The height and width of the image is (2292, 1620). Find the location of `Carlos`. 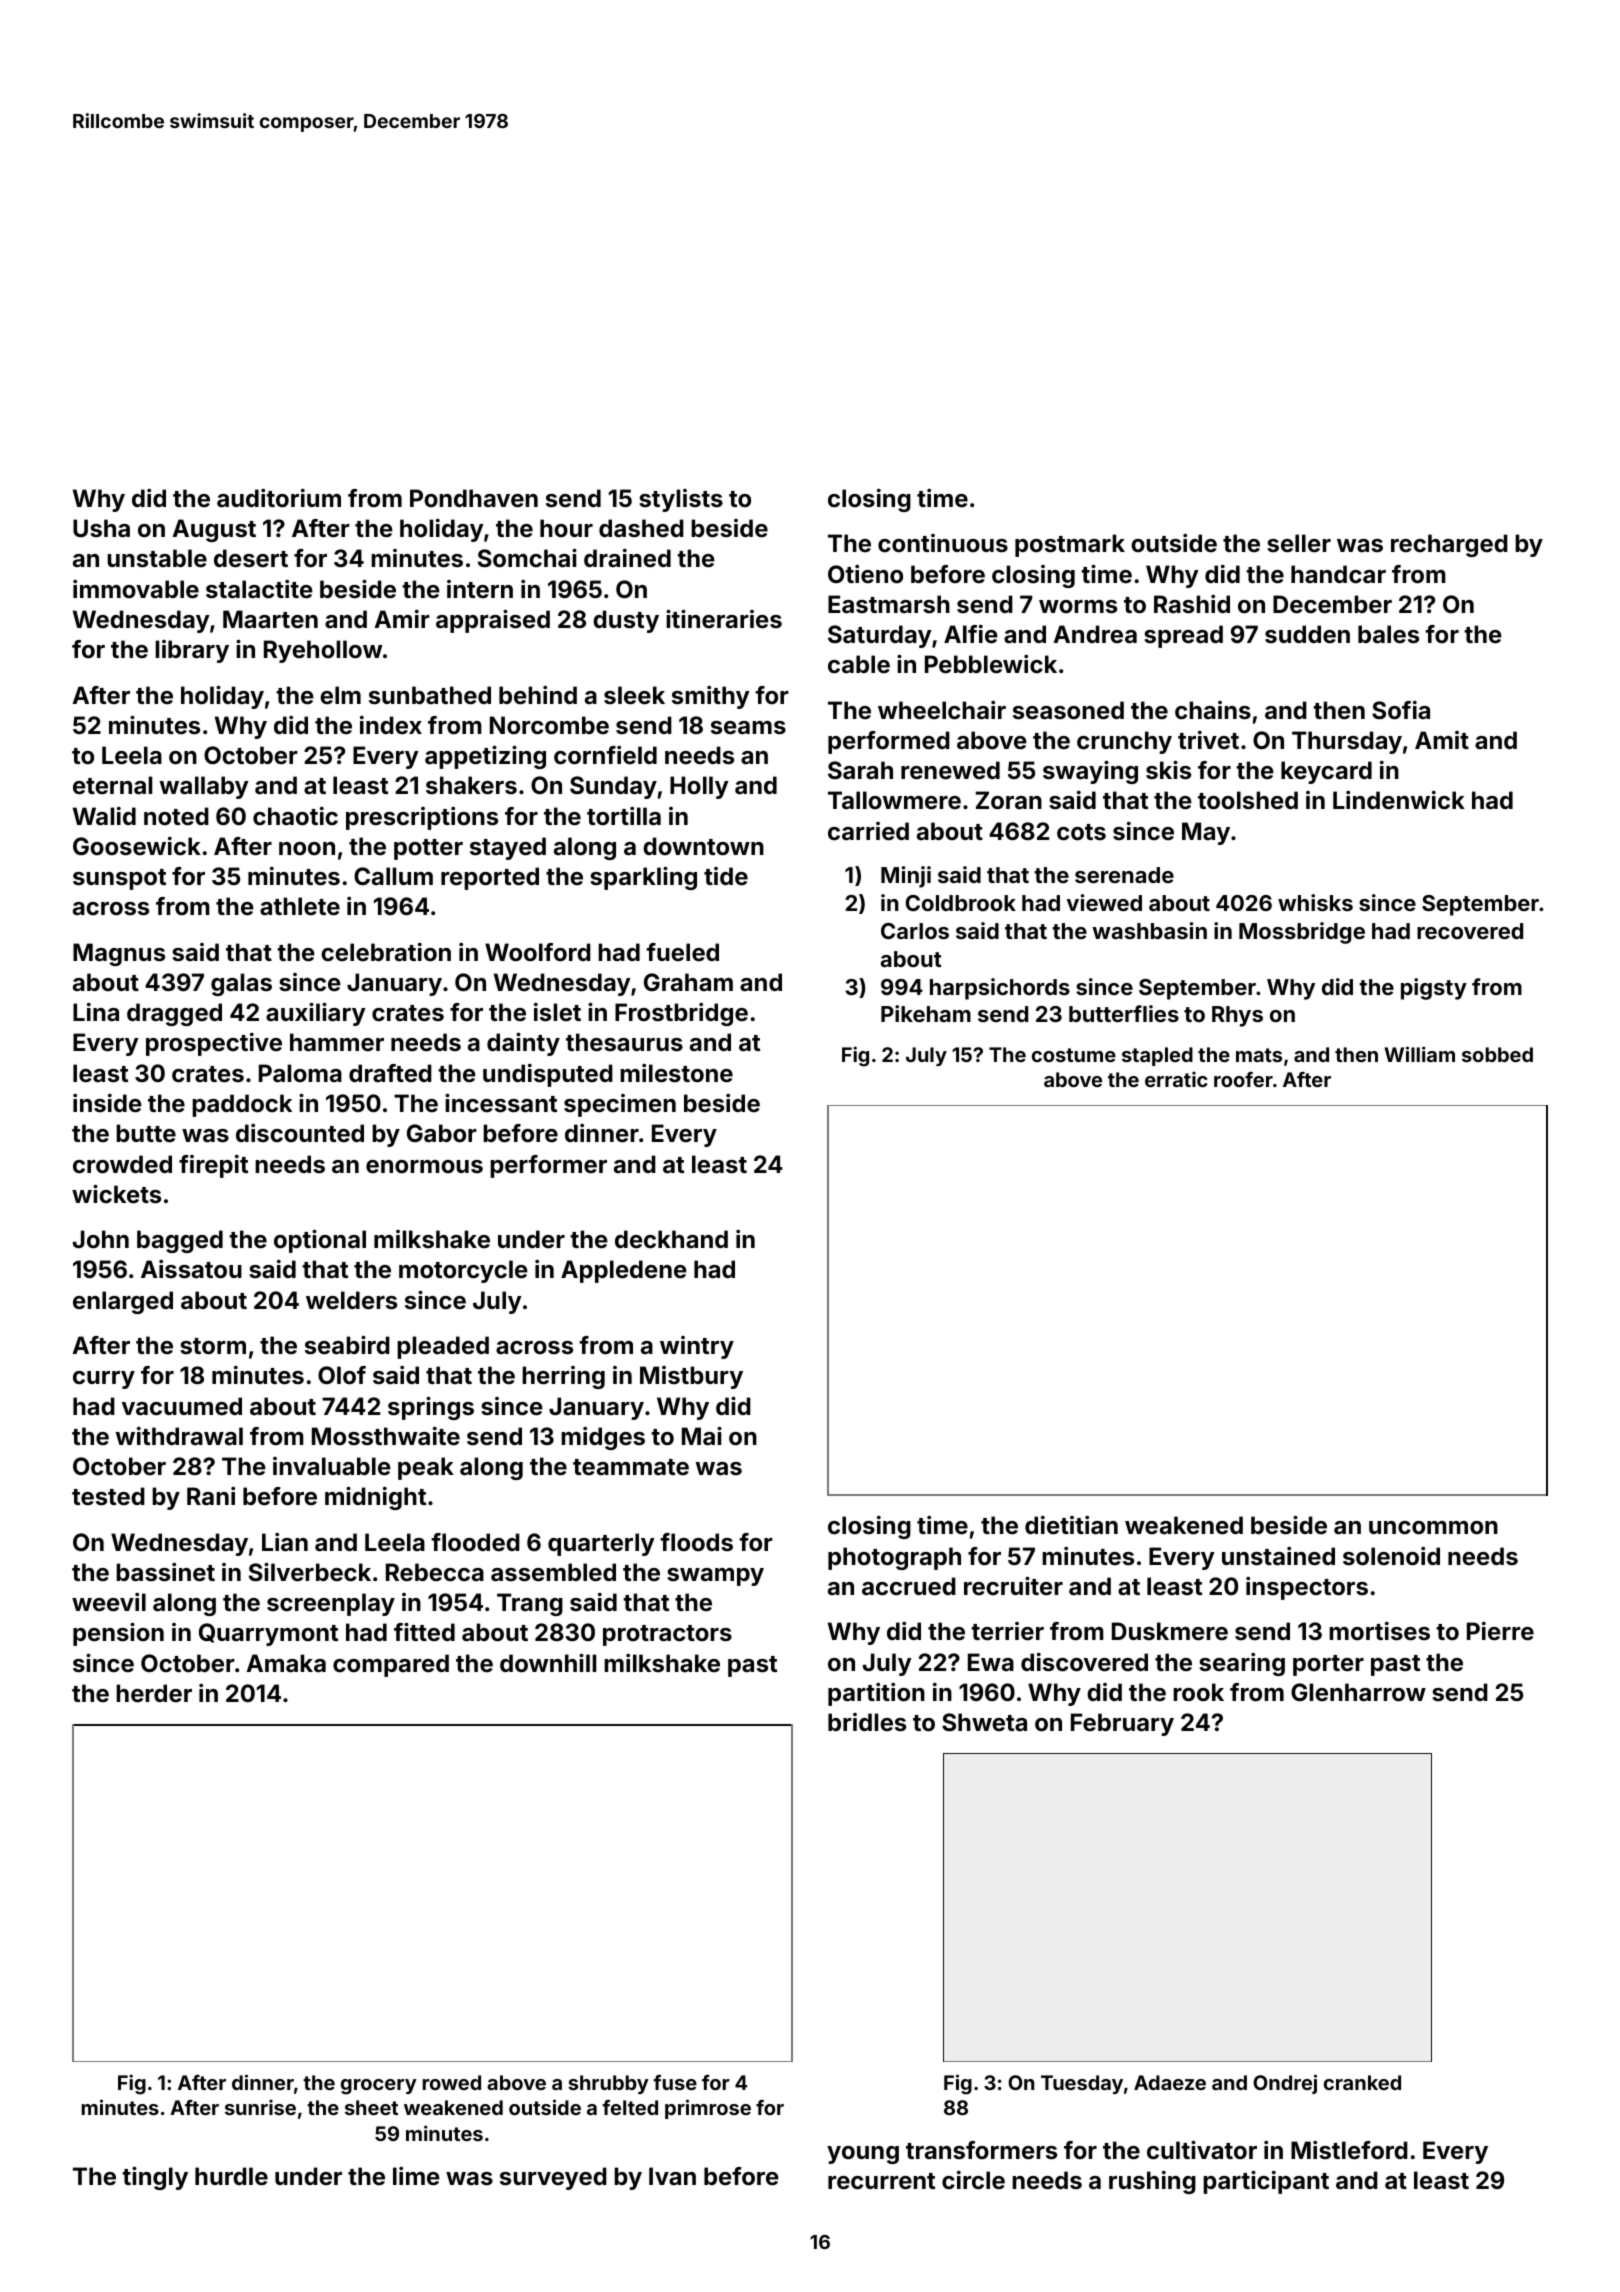

Carlos is located at coordinates (915, 931).
